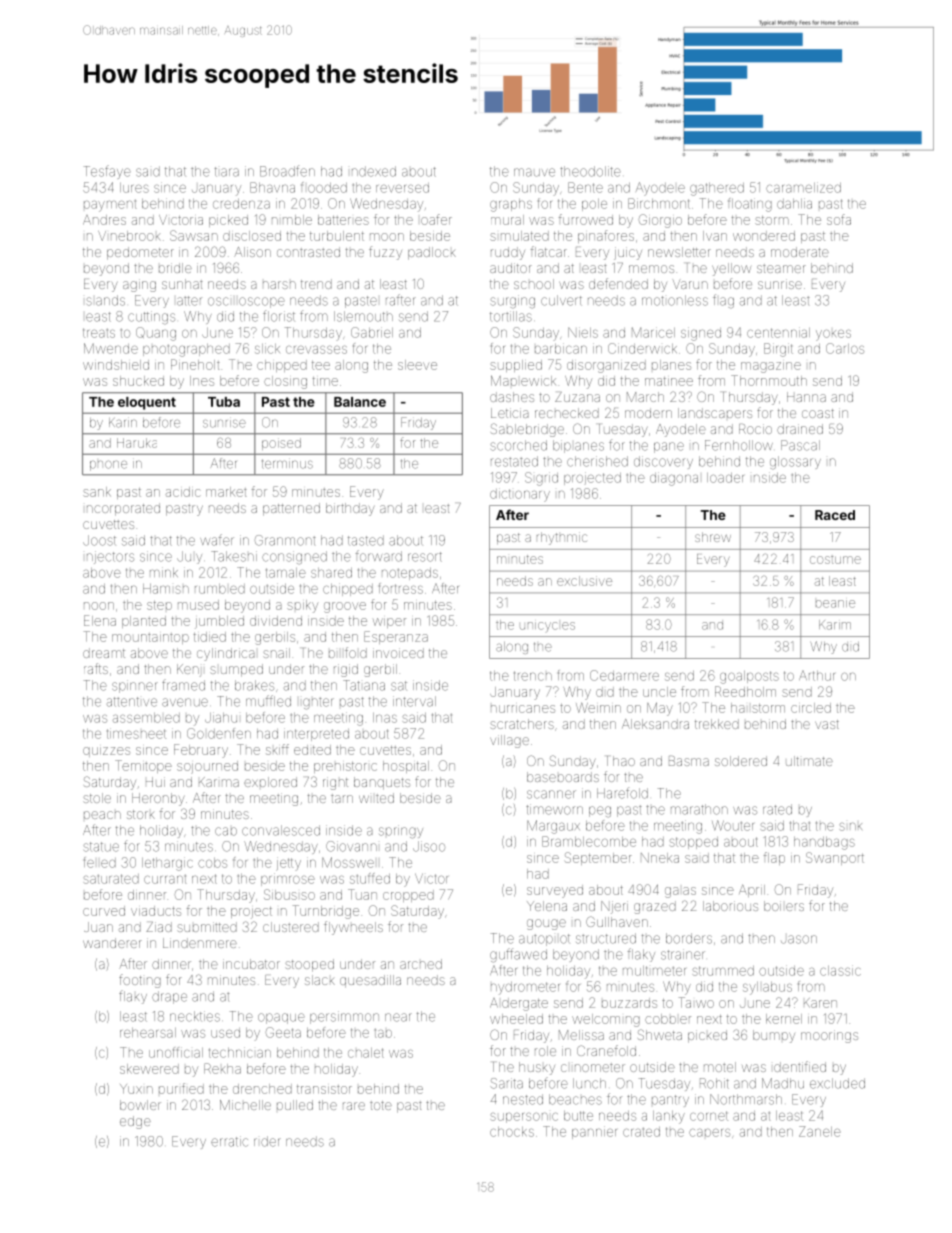 Image resolution: width=952 pixels, height=1233 pixels. I want to click on caramelized, so click(803, 187).
